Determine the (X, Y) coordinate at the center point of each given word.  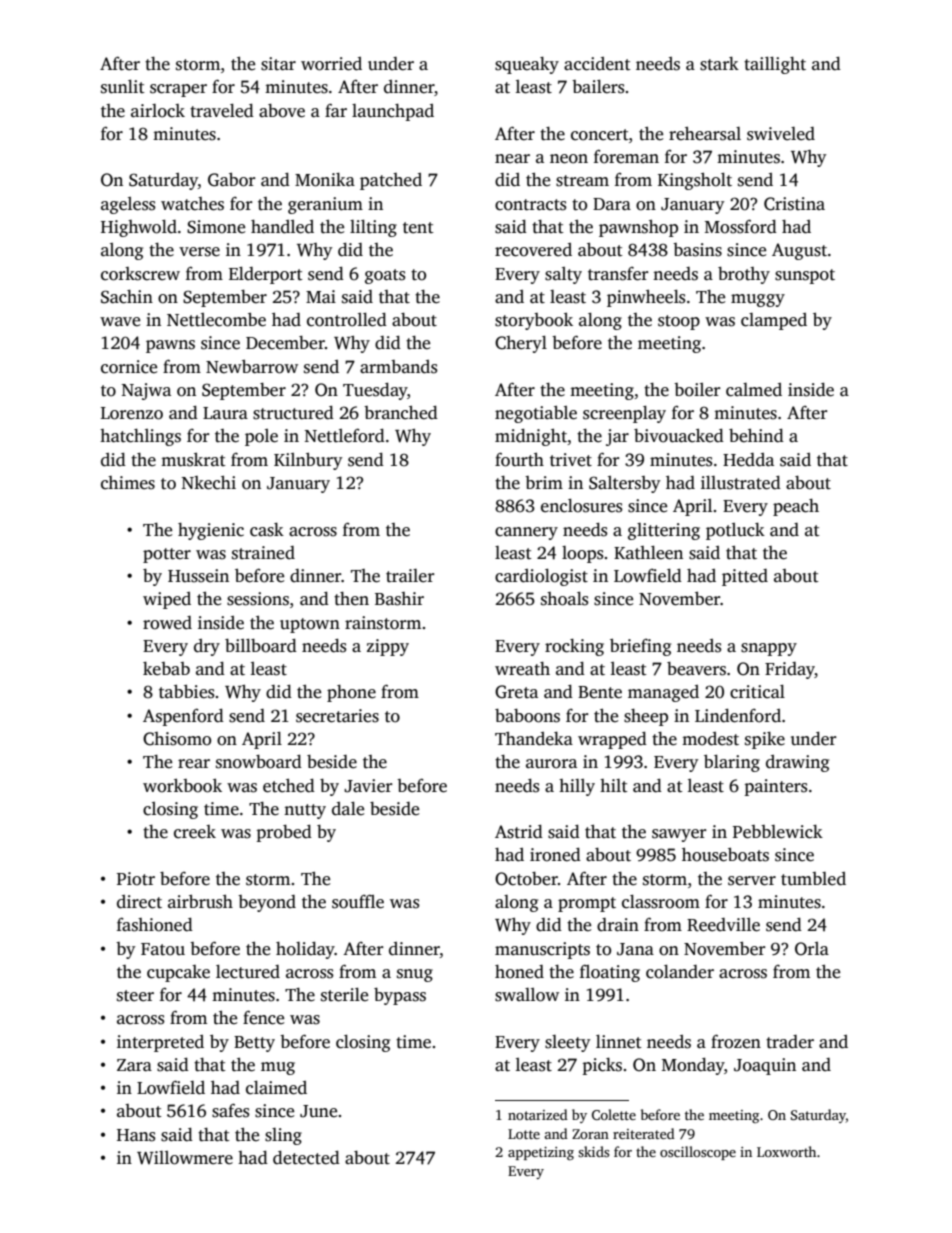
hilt (614, 786)
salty (563, 275)
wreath (522, 669)
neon (569, 159)
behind (756, 436)
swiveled (781, 134)
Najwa (146, 391)
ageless (128, 205)
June (318, 1111)
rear (194, 764)
